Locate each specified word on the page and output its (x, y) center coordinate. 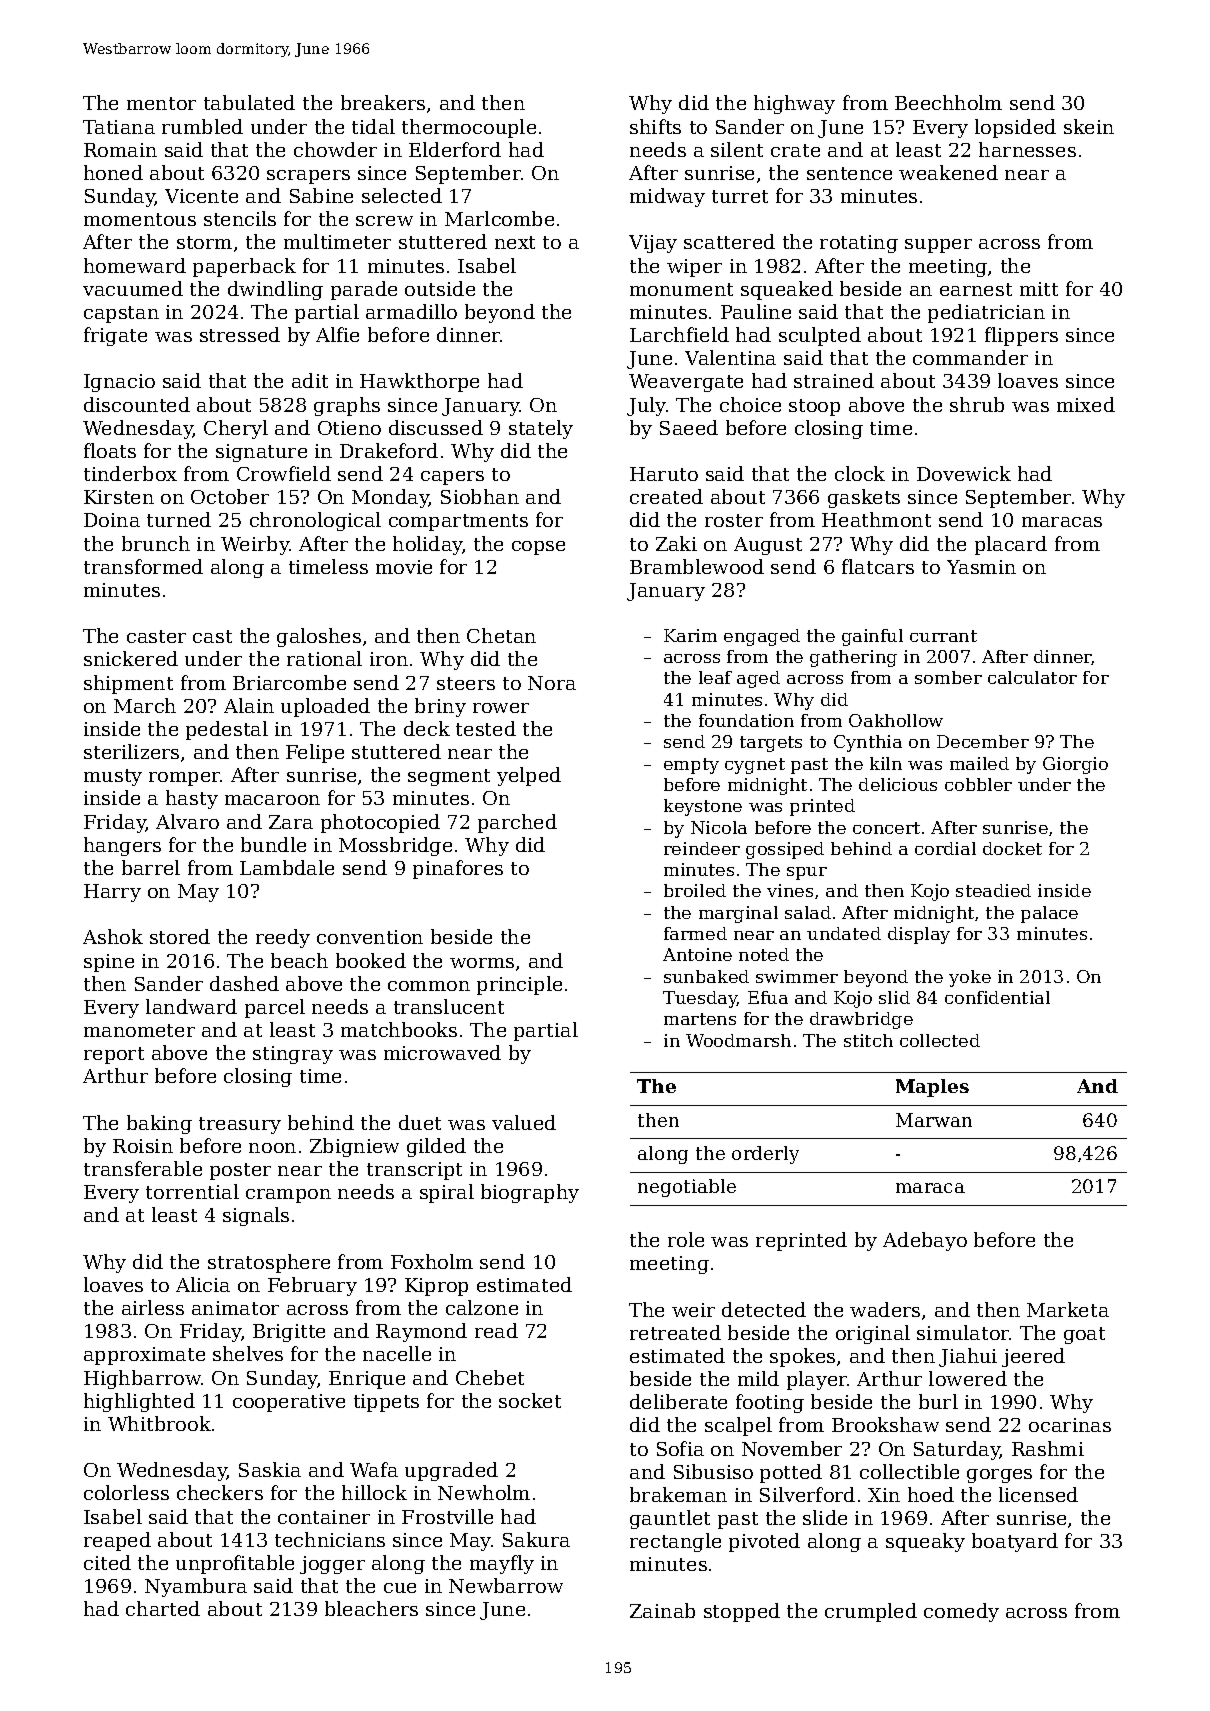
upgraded (451, 1471)
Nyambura (196, 1587)
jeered (1033, 1357)
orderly (765, 1155)
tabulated (249, 102)
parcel (275, 1008)
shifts (655, 126)
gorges (999, 1476)
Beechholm (948, 102)
